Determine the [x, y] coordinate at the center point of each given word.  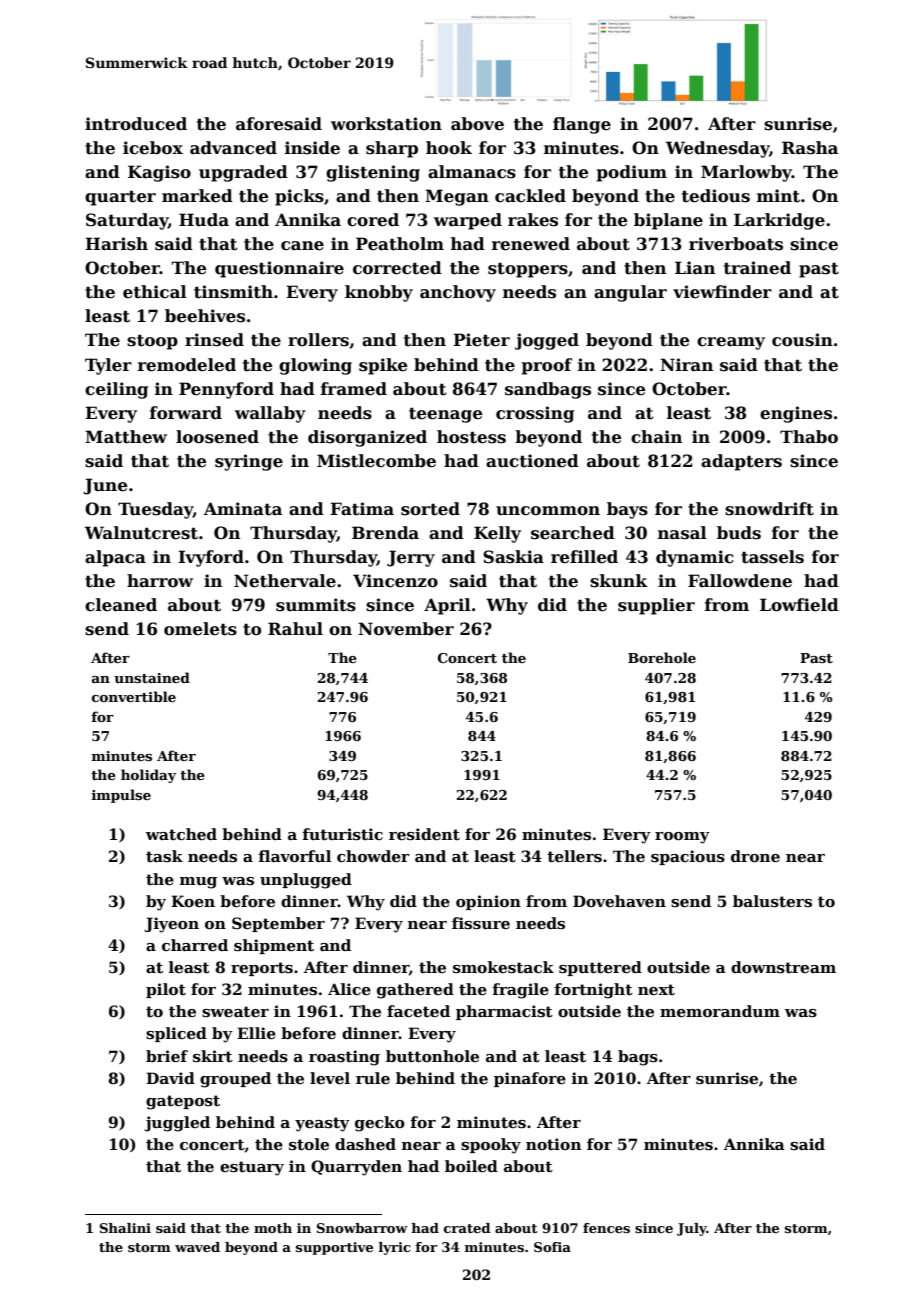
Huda [204, 220]
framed [354, 389]
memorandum [720, 1011]
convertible [134, 696]
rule [373, 1078]
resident [424, 834]
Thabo [809, 437]
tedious [716, 196]
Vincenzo [395, 581]
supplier [656, 606]
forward [186, 413]
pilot [166, 990]
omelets [200, 629]
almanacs [472, 172]
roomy [682, 838]
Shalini [125, 1228]
